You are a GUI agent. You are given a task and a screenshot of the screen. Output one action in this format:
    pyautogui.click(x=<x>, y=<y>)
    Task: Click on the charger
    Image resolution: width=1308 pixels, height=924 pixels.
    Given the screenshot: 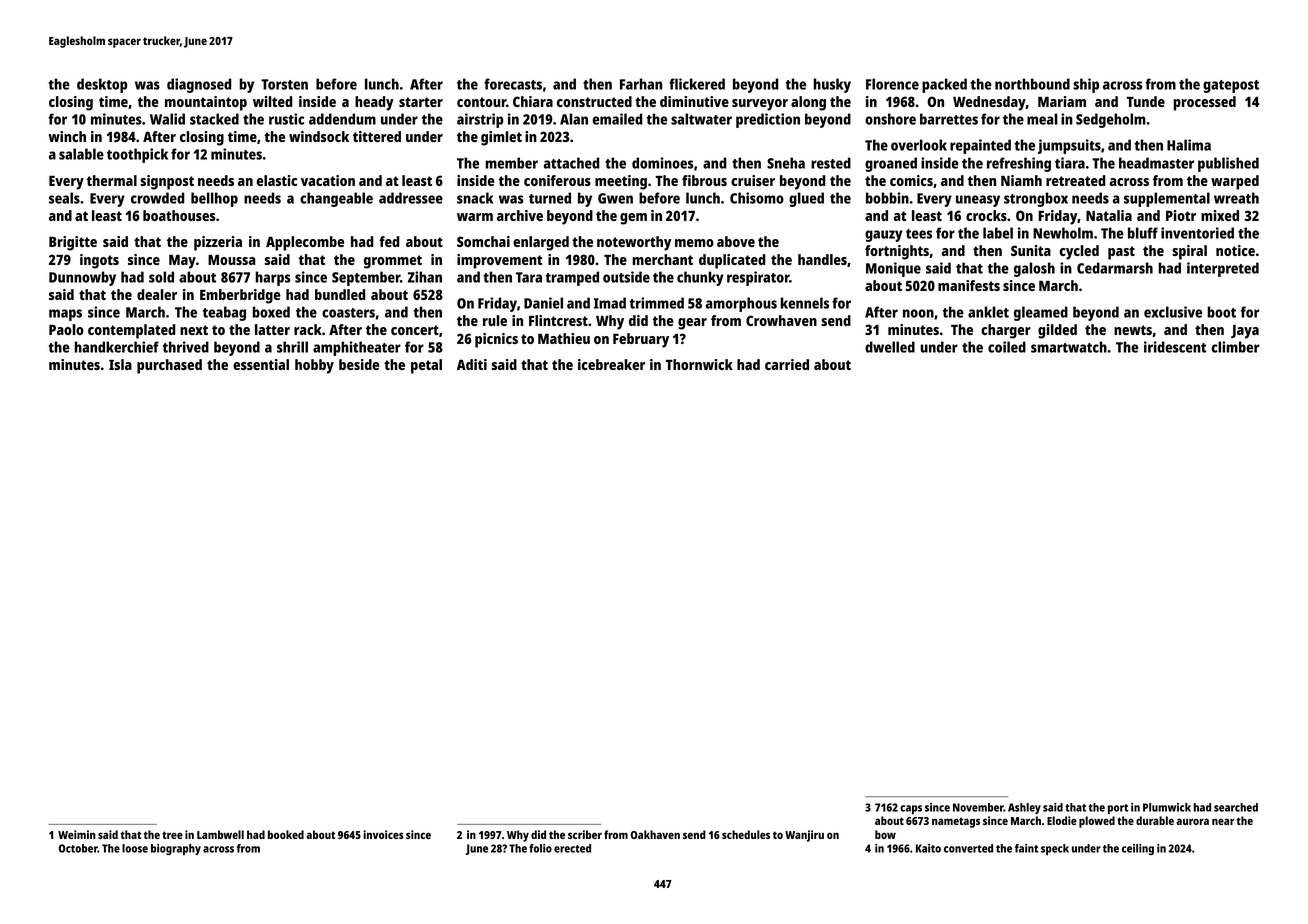 What is the action you would take?
    pyautogui.click(x=1006, y=331)
